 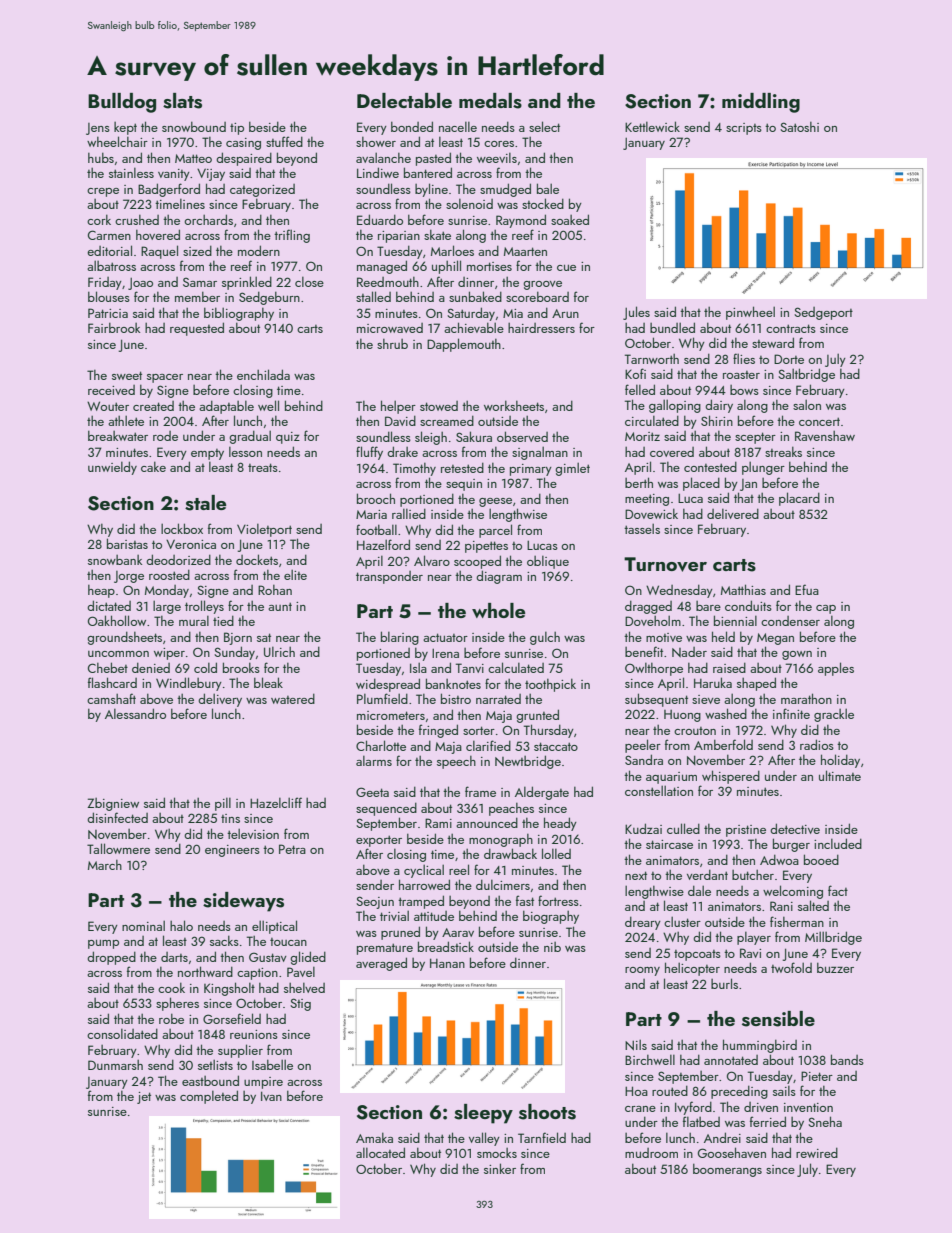 What do you see at coordinates (226, 407) in the document?
I see `adaptable` at bounding box center [226, 407].
